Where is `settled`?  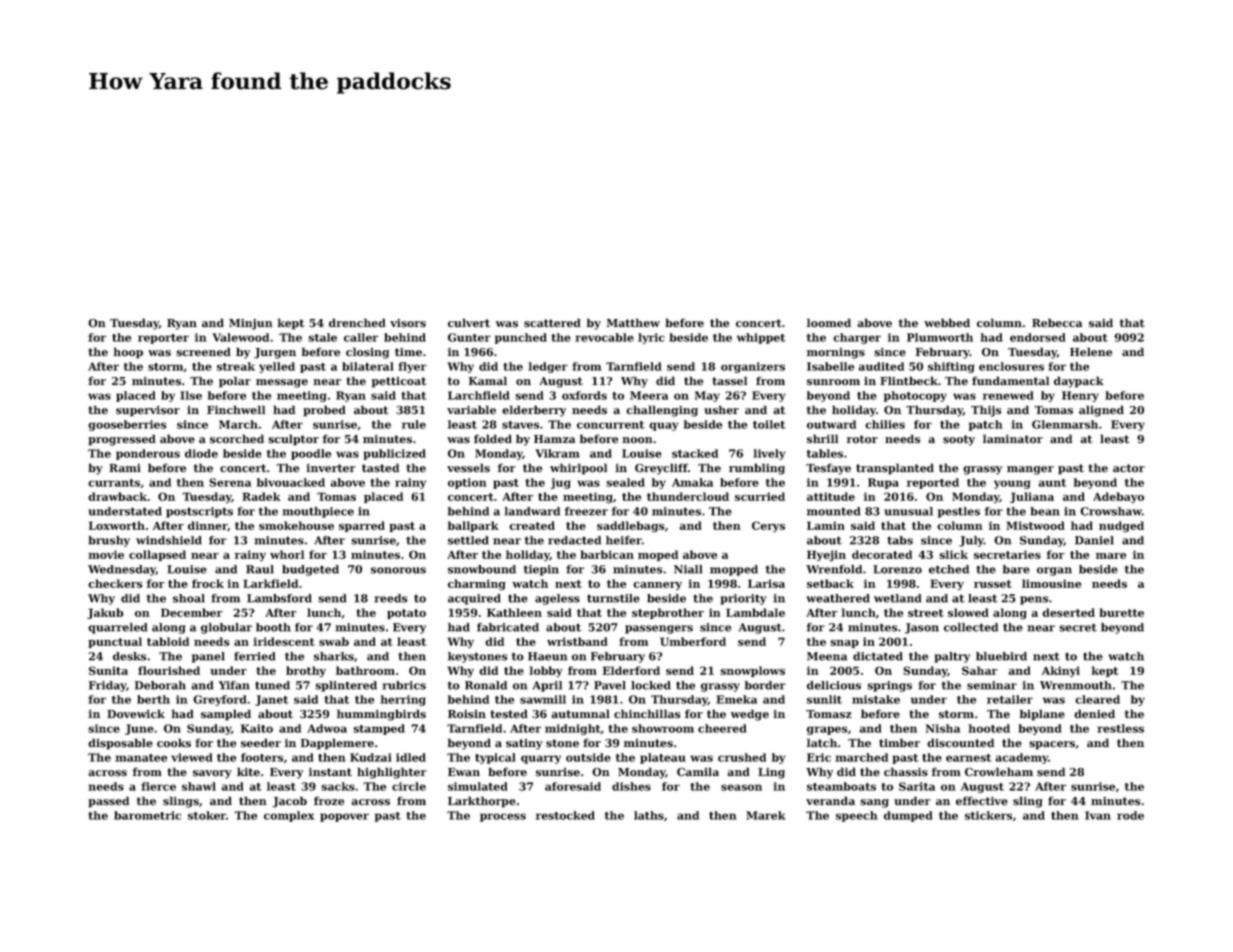
settled is located at coordinates (468, 540).
